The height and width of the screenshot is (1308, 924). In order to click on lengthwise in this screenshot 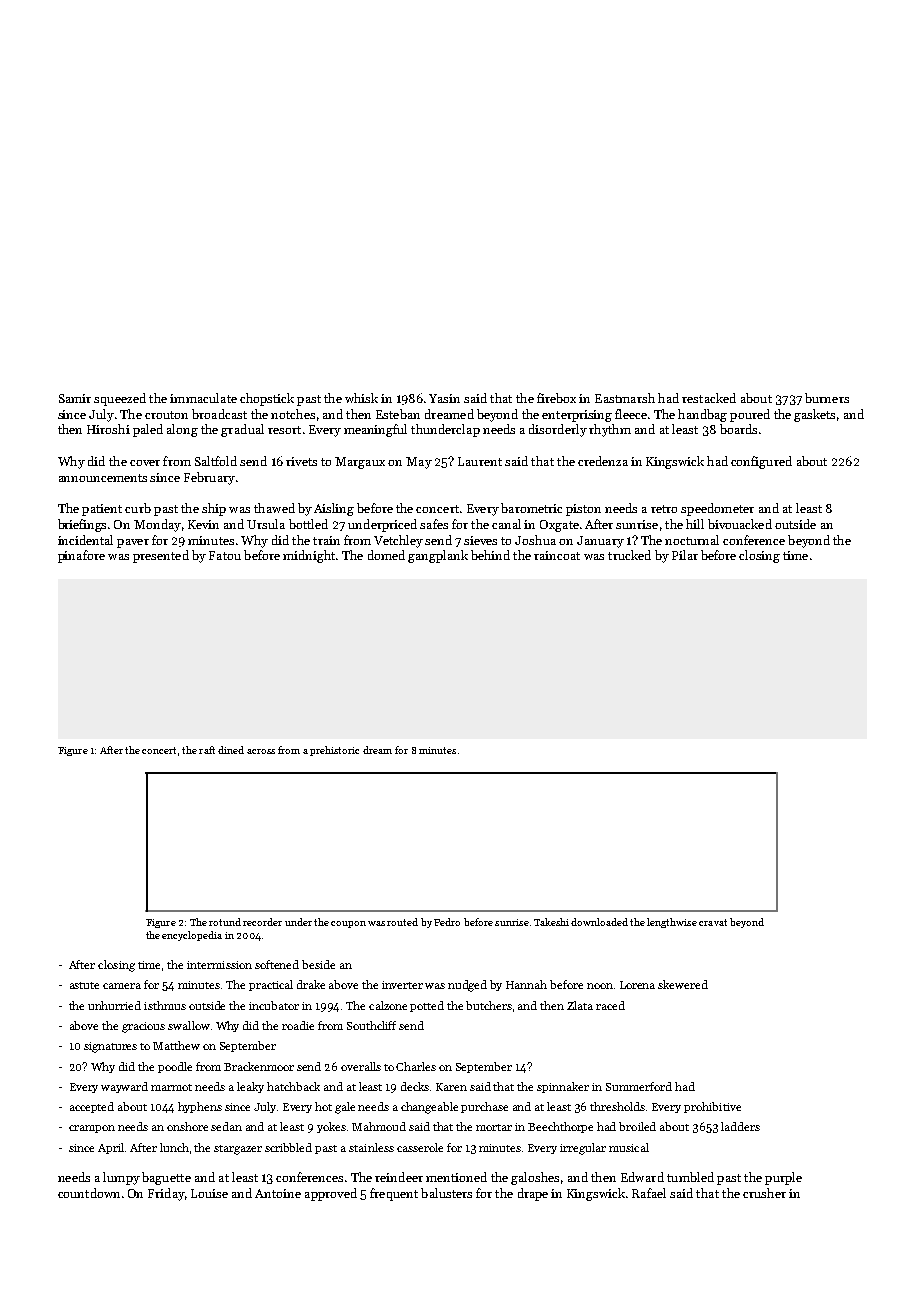, I will do `click(672, 923)`.
